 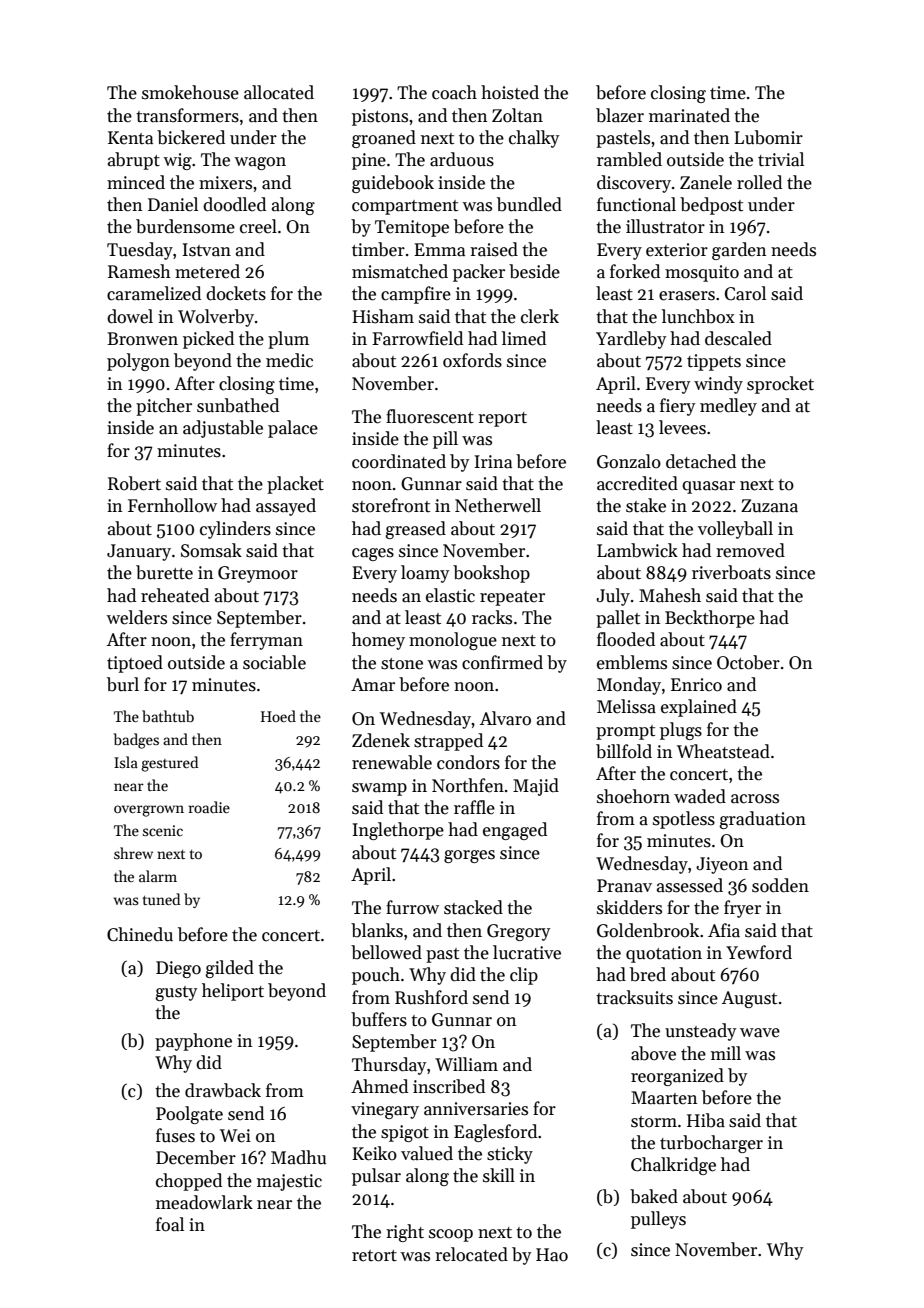 What do you see at coordinates (471, 1254) in the document?
I see `relocated` at bounding box center [471, 1254].
